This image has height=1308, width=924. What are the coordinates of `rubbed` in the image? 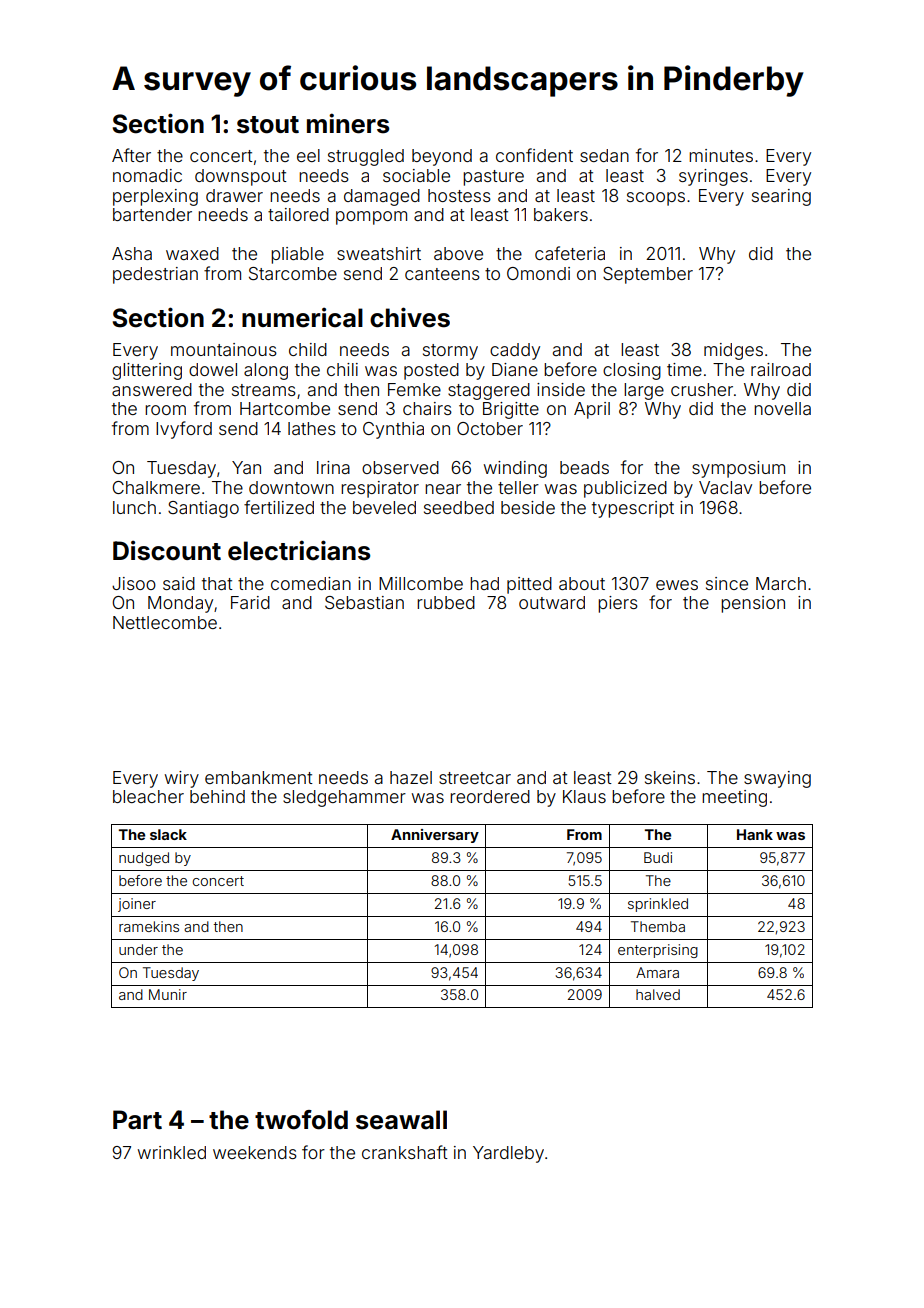 It's located at (446, 602).
